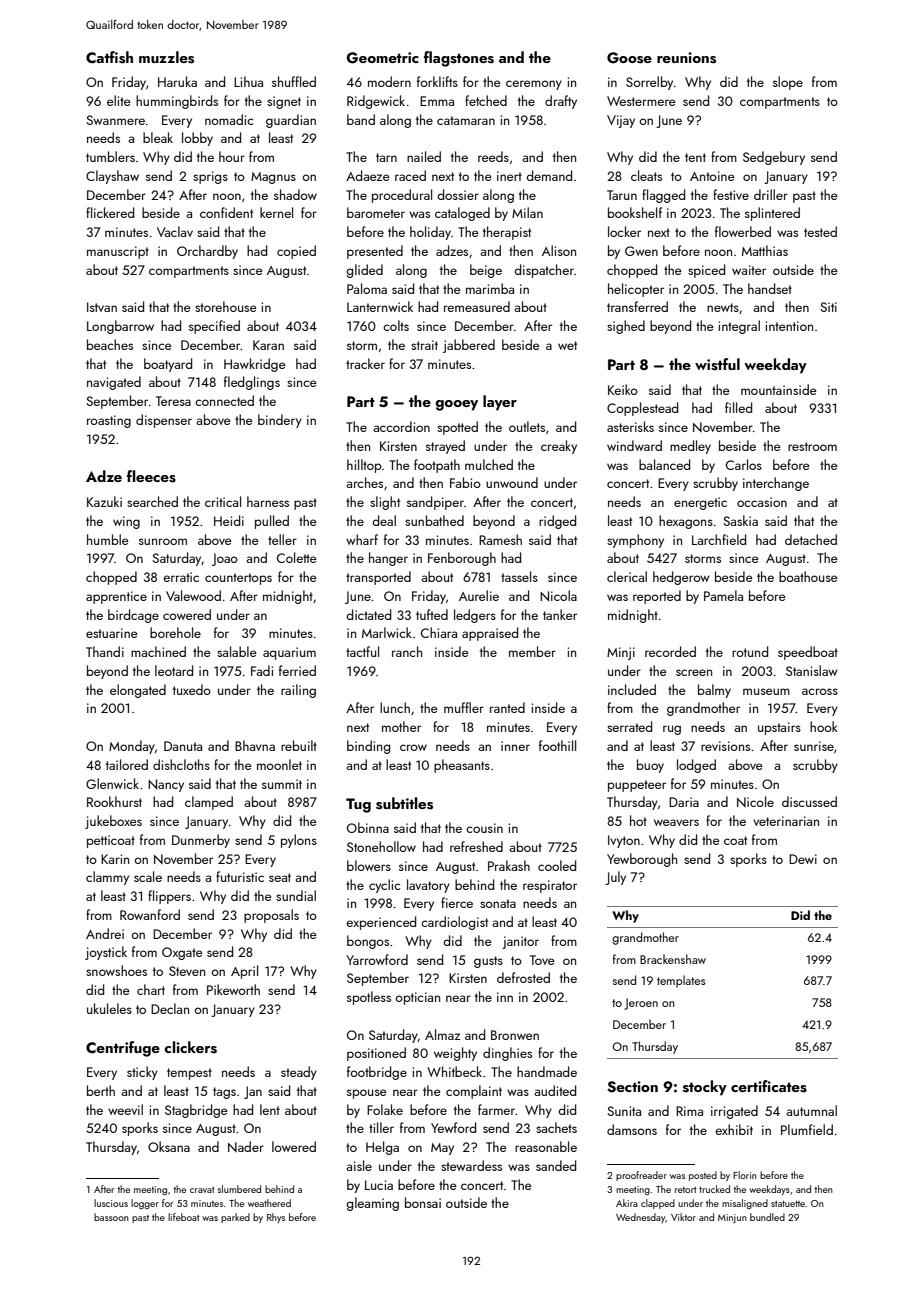 The image size is (924, 1308). I want to click on luscious, so click(111, 1203).
